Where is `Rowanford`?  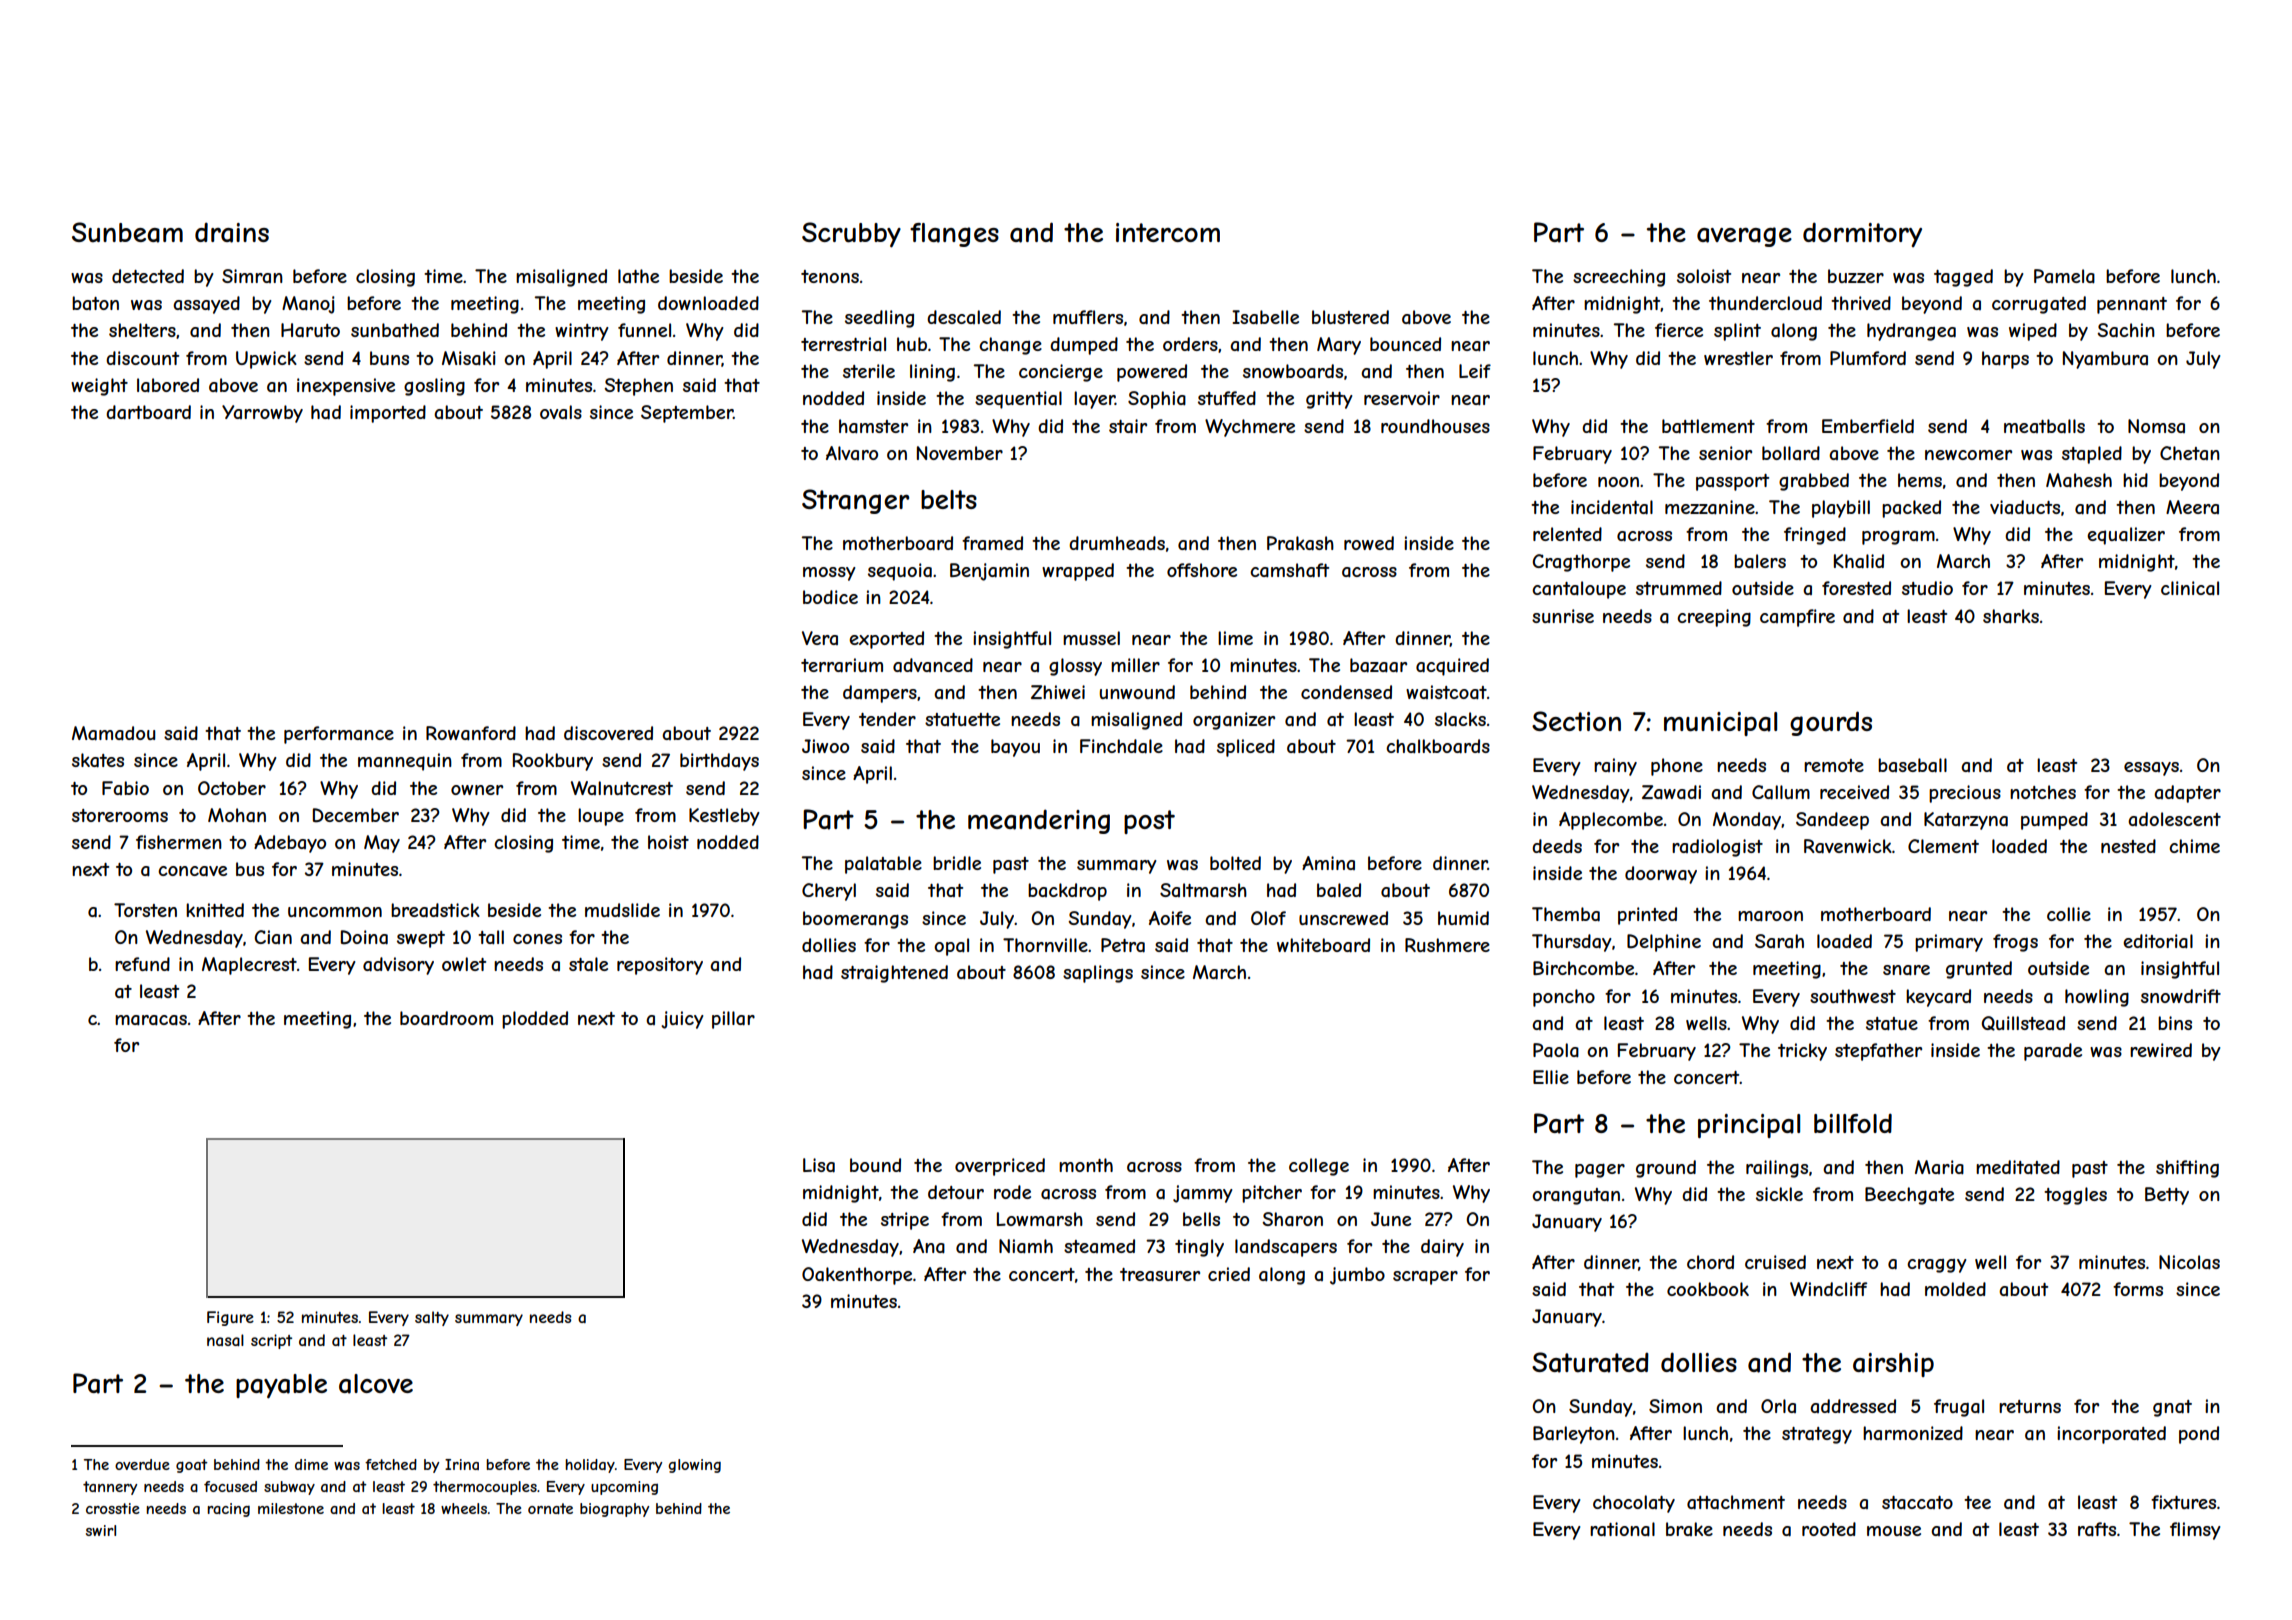
Rowanford is located at coordinates (471, 733).
